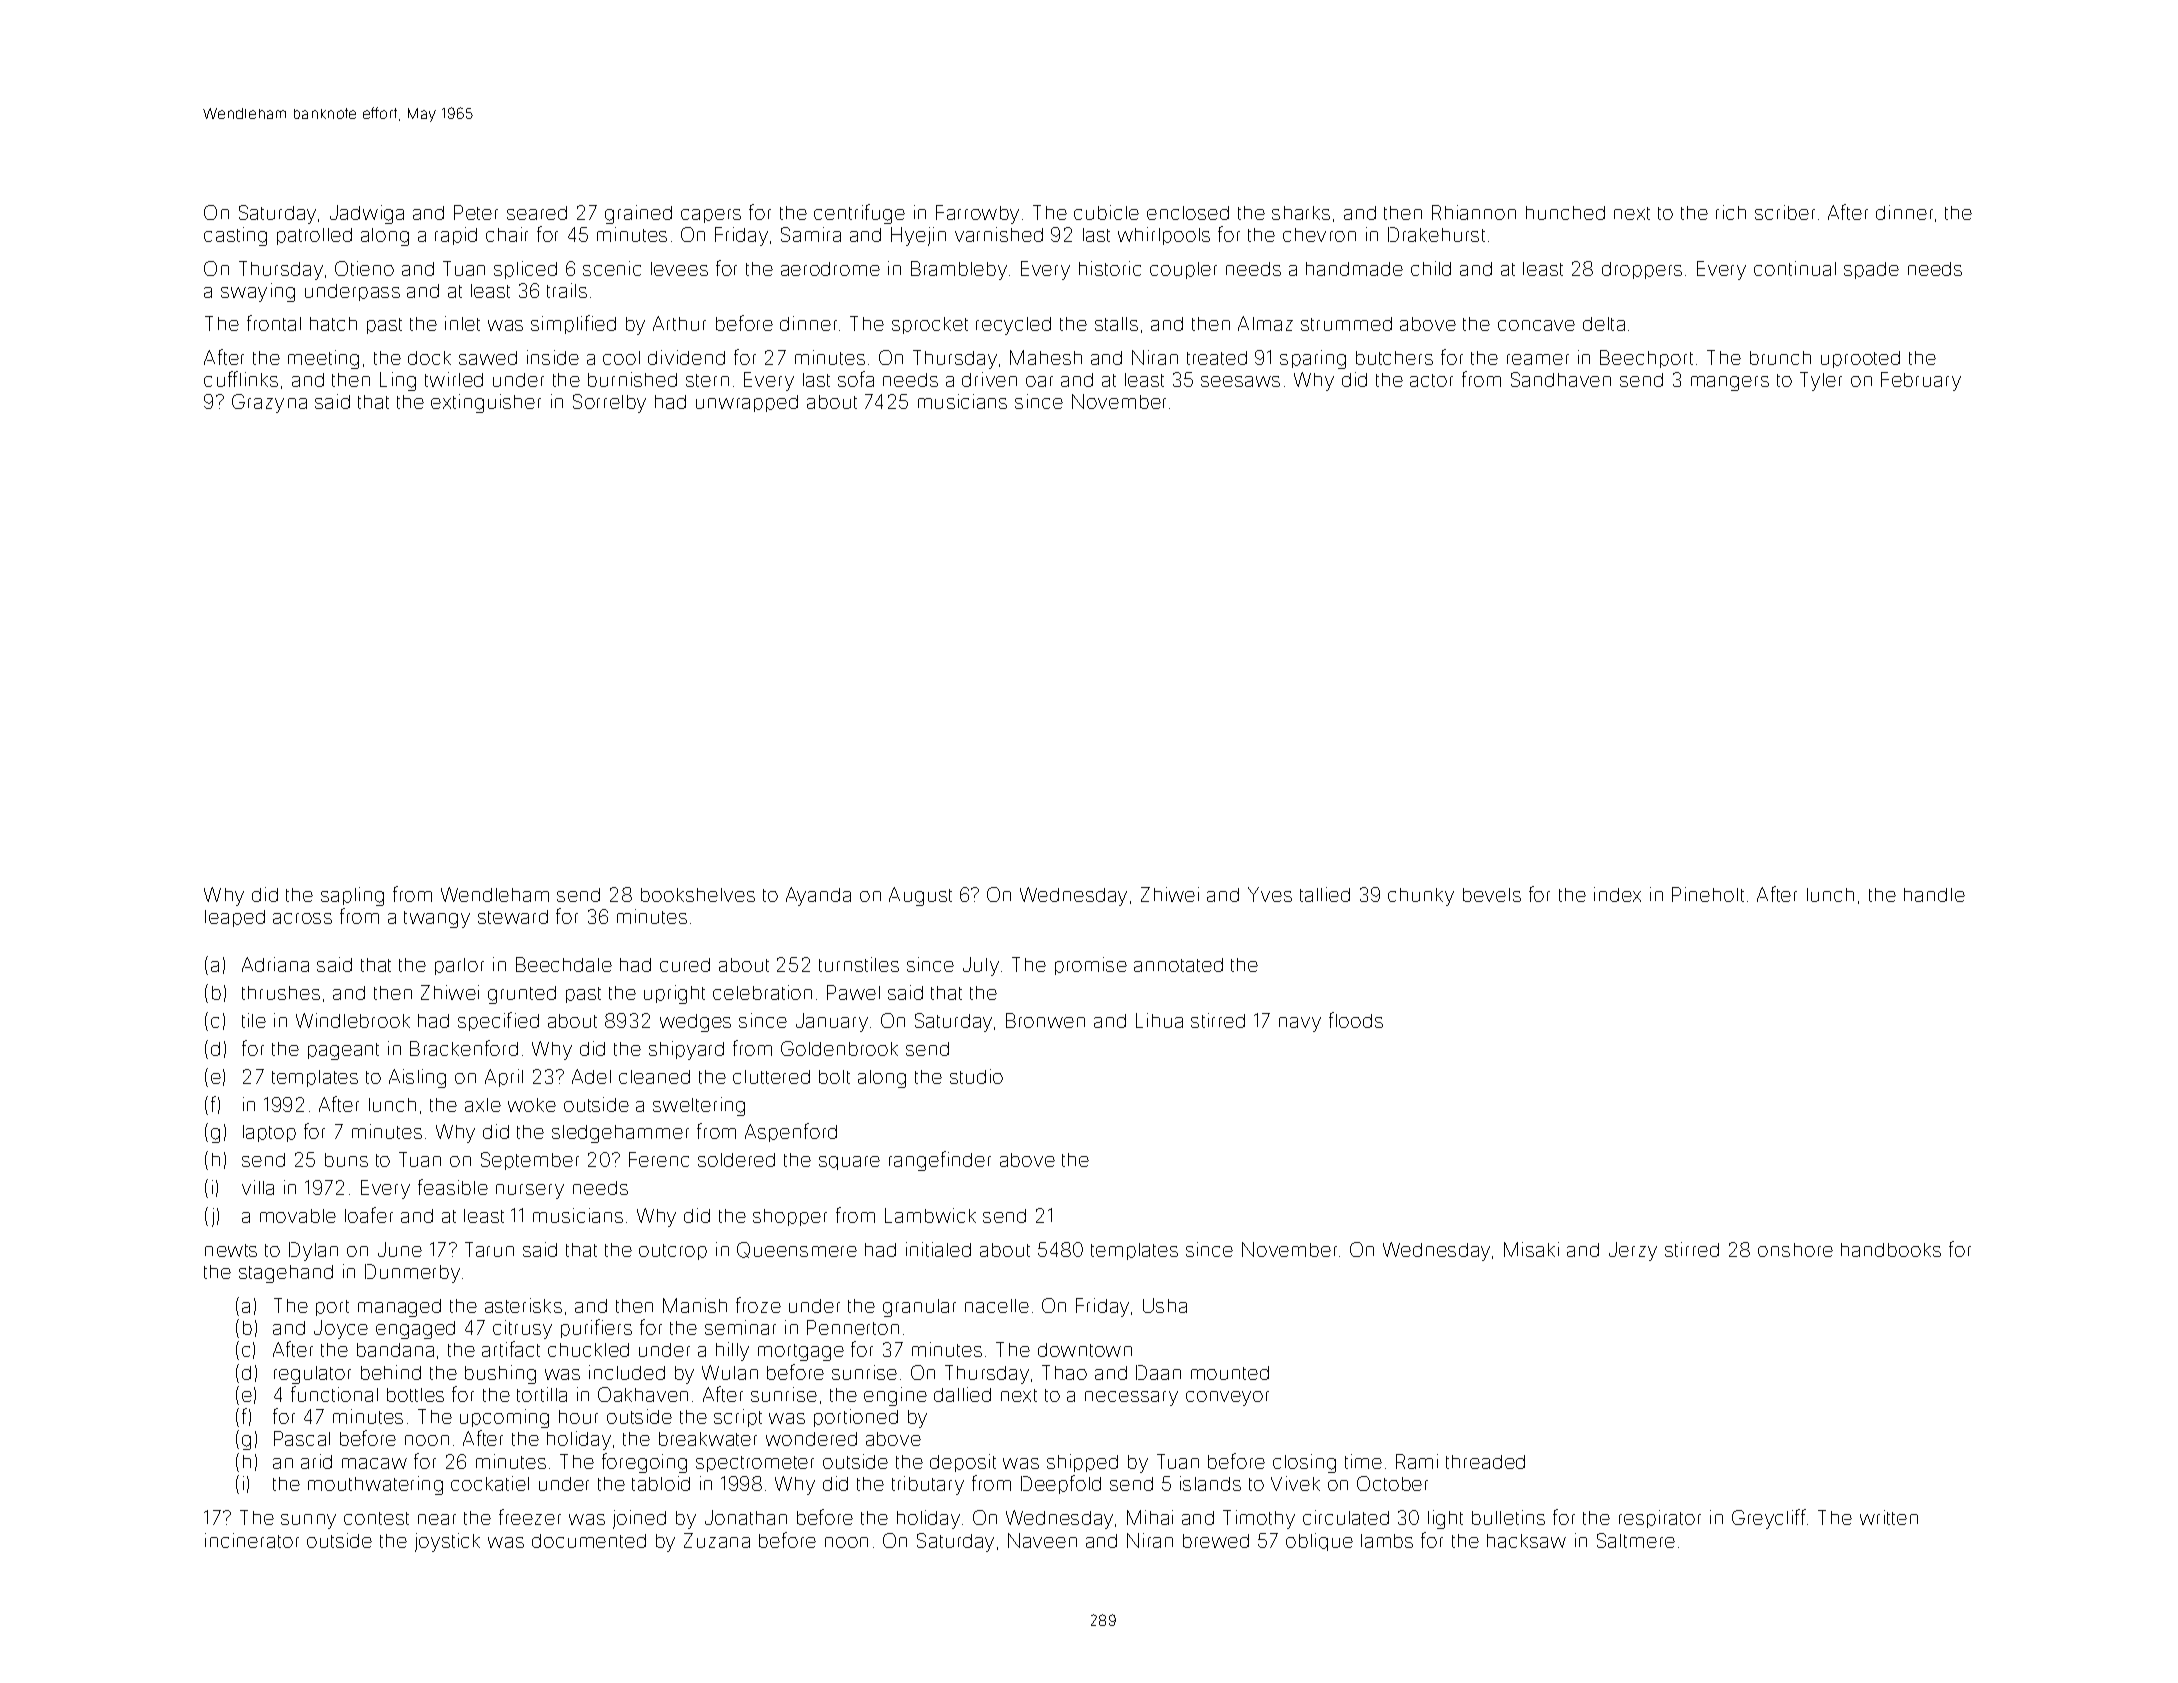 This document has height=1683, width=2178. I want to click on regulator, so click(312, 1375).
